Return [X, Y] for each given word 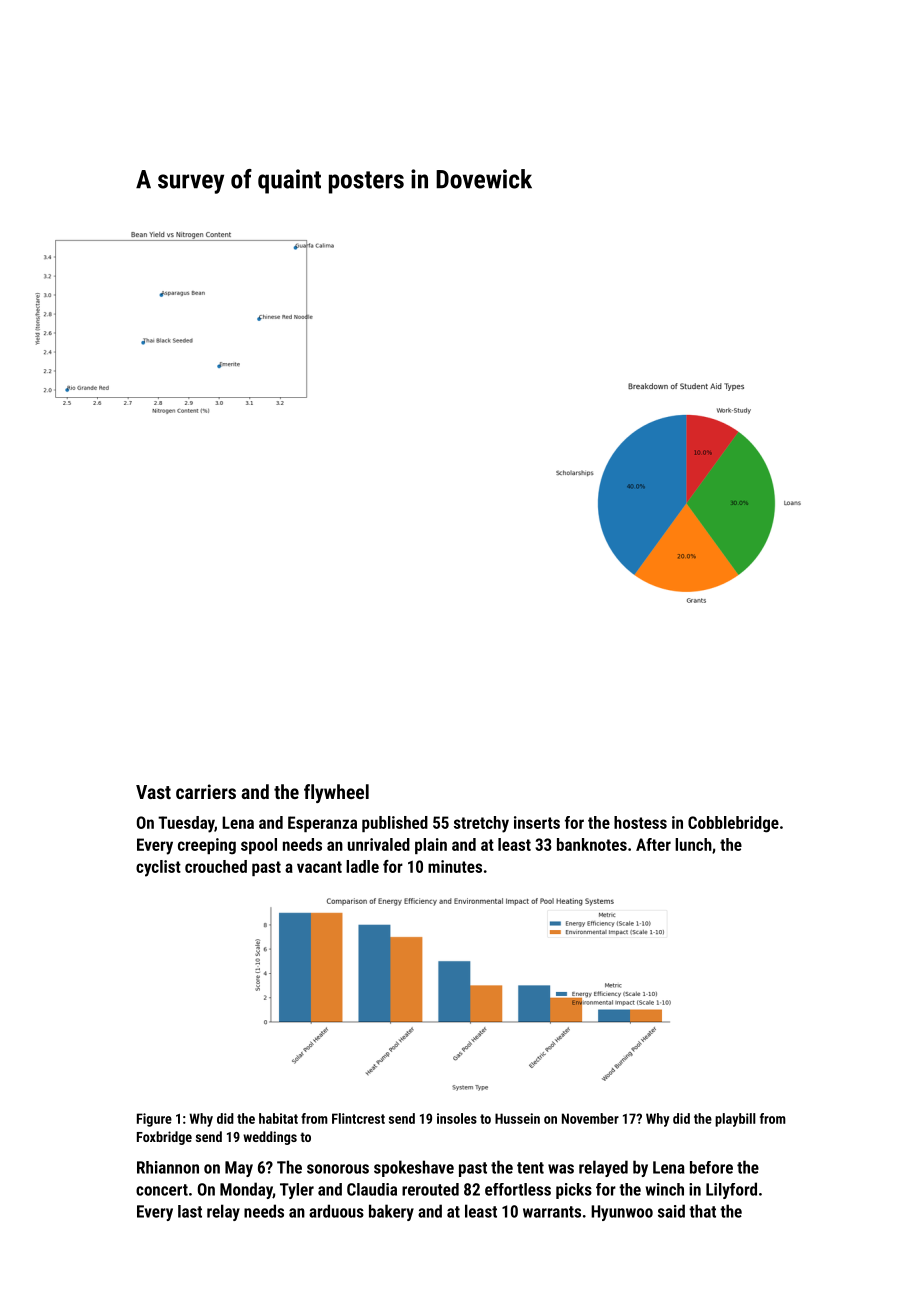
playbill [735, 1120]
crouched [216, 866]
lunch [693, 844]
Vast [153, 792]
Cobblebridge [733, 824]
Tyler [297, 1191]
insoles [457, 1118]
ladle [362, 866]
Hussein [517, 1118]
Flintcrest [358, 1118]
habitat [278, 1118]
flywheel [336, 793]
